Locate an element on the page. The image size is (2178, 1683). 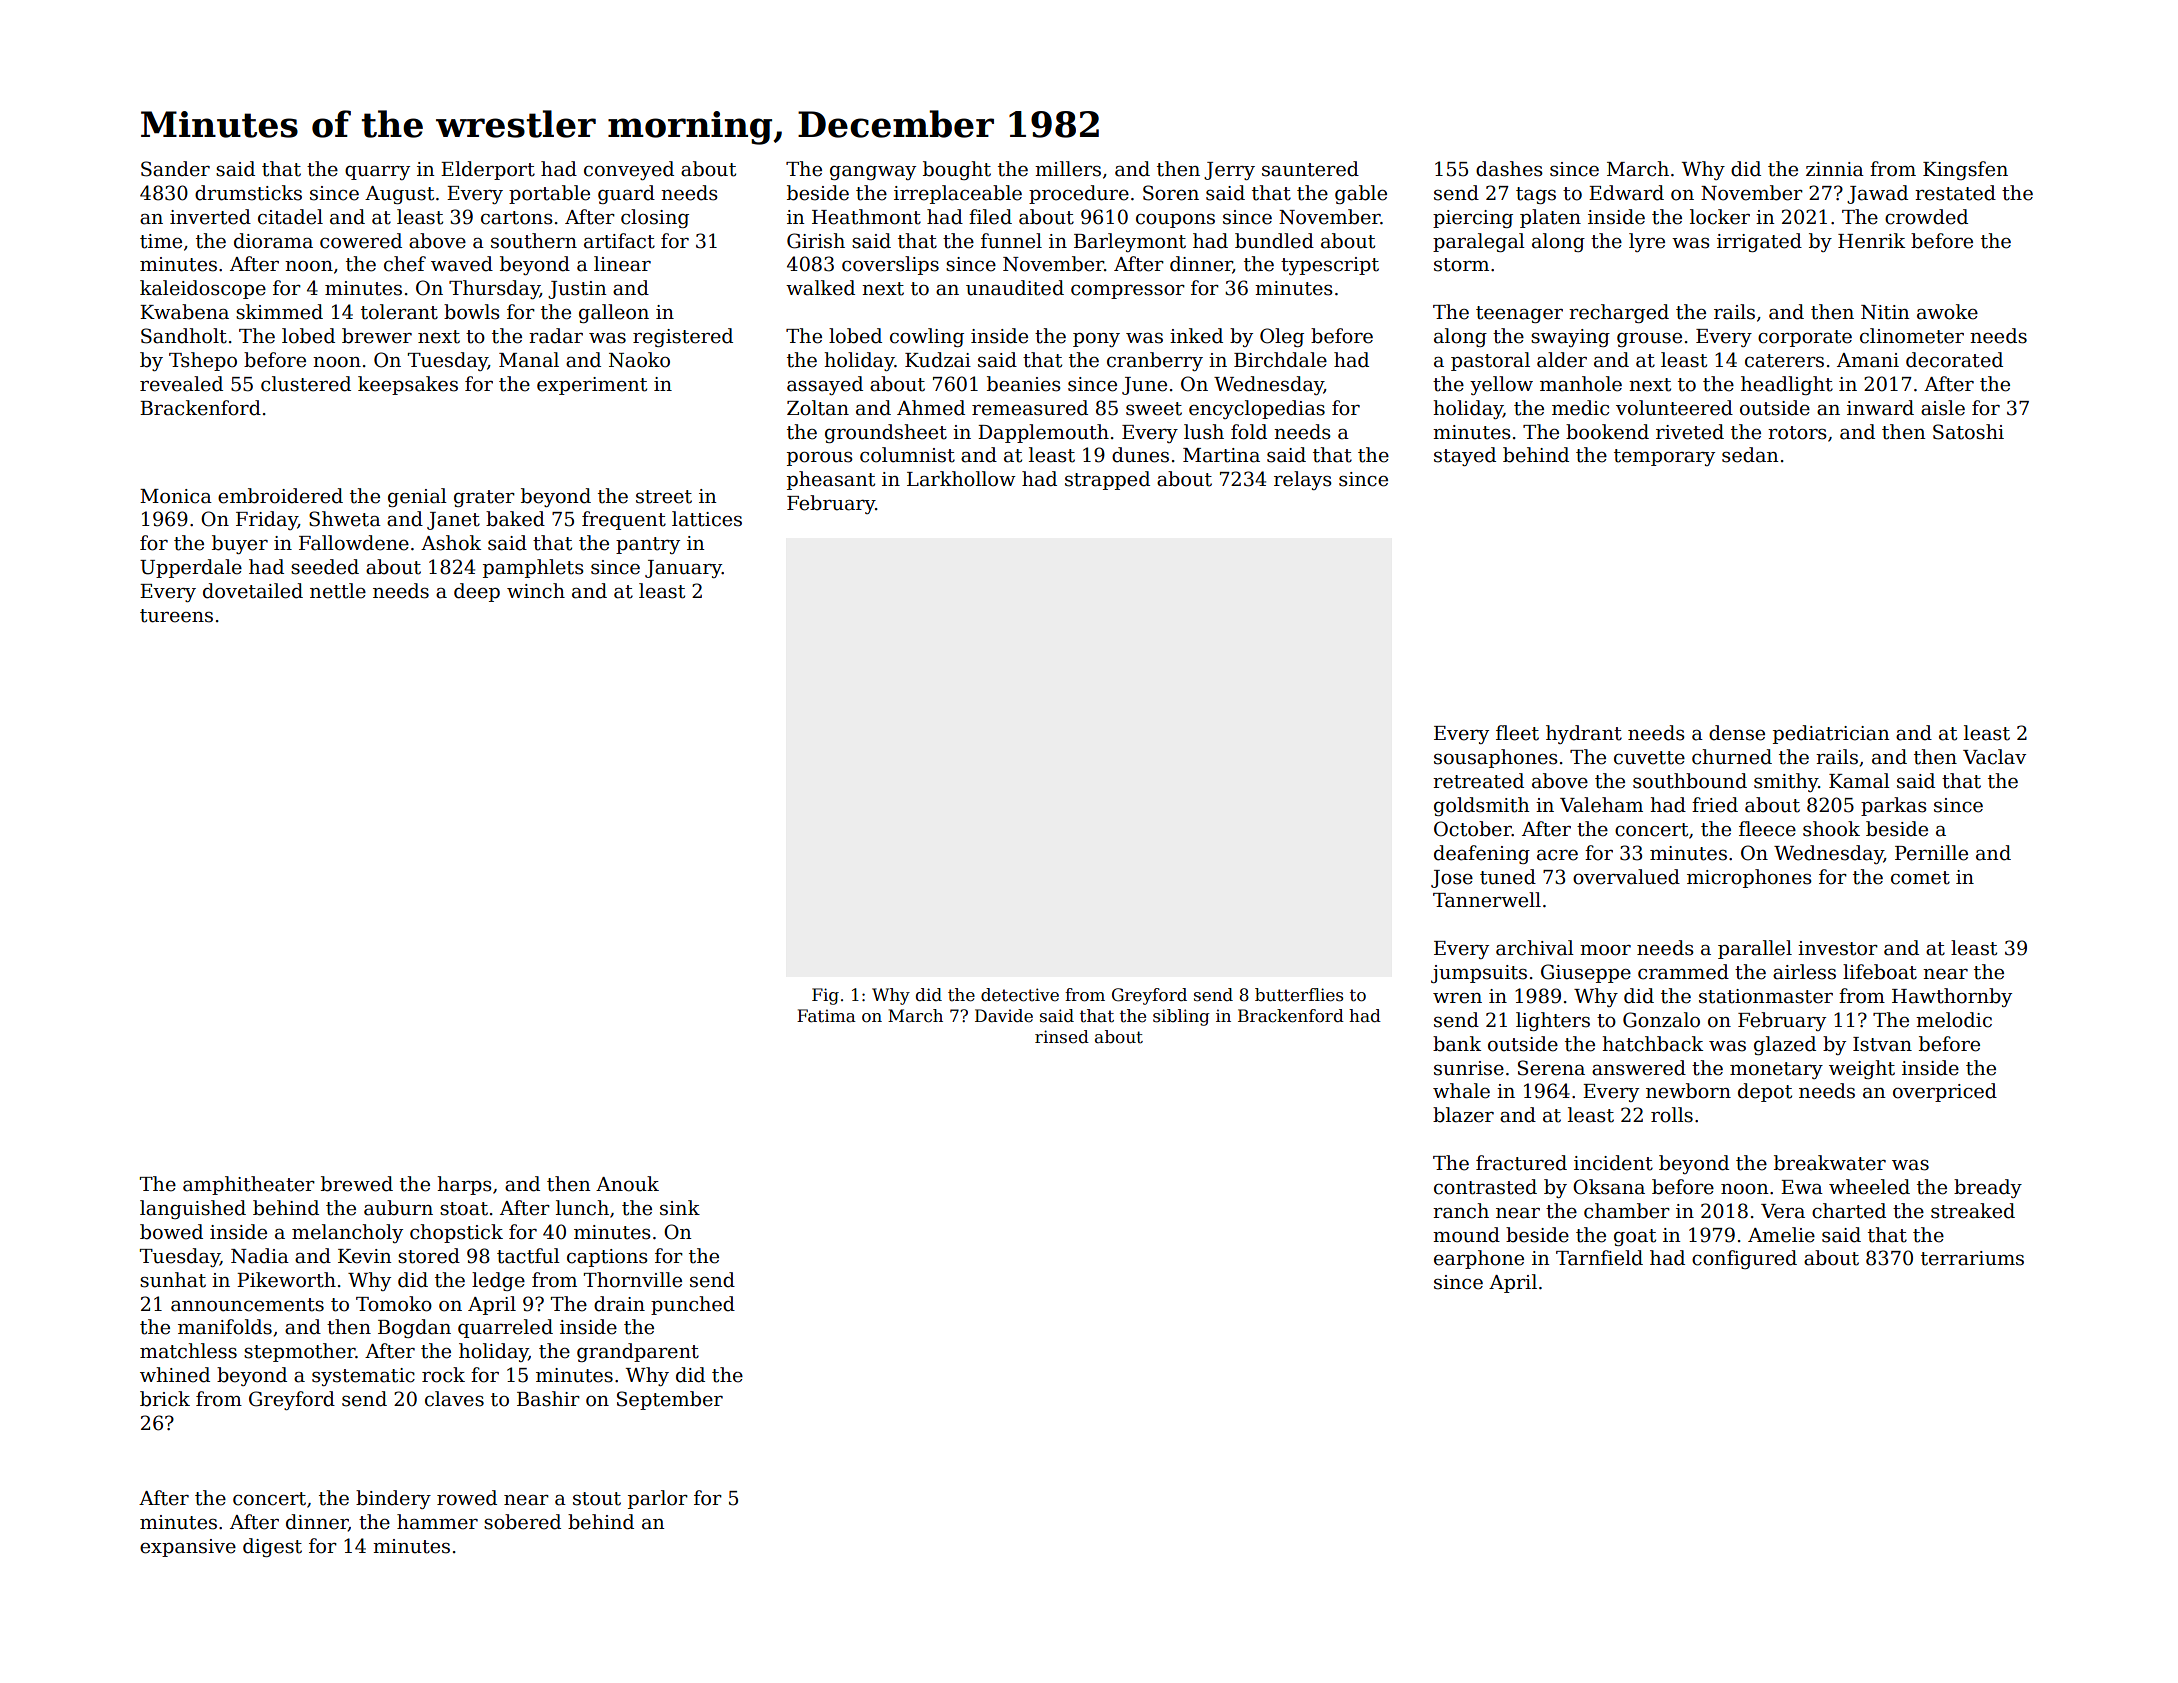
strapped is located at coordinates (1107, 480).
